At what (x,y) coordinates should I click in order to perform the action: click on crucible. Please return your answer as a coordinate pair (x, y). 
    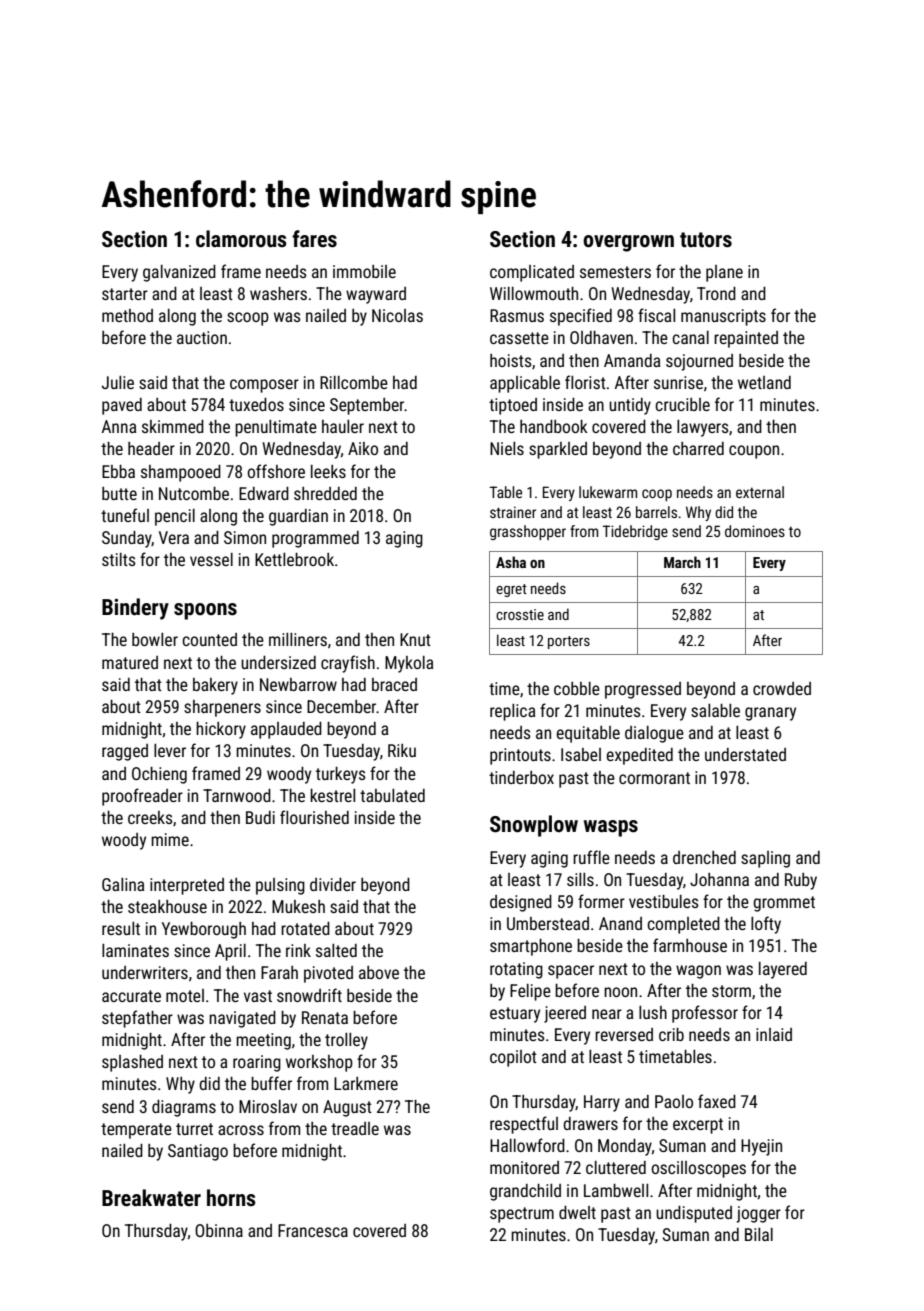
    Looking at the image, I should click on (682, 404).
